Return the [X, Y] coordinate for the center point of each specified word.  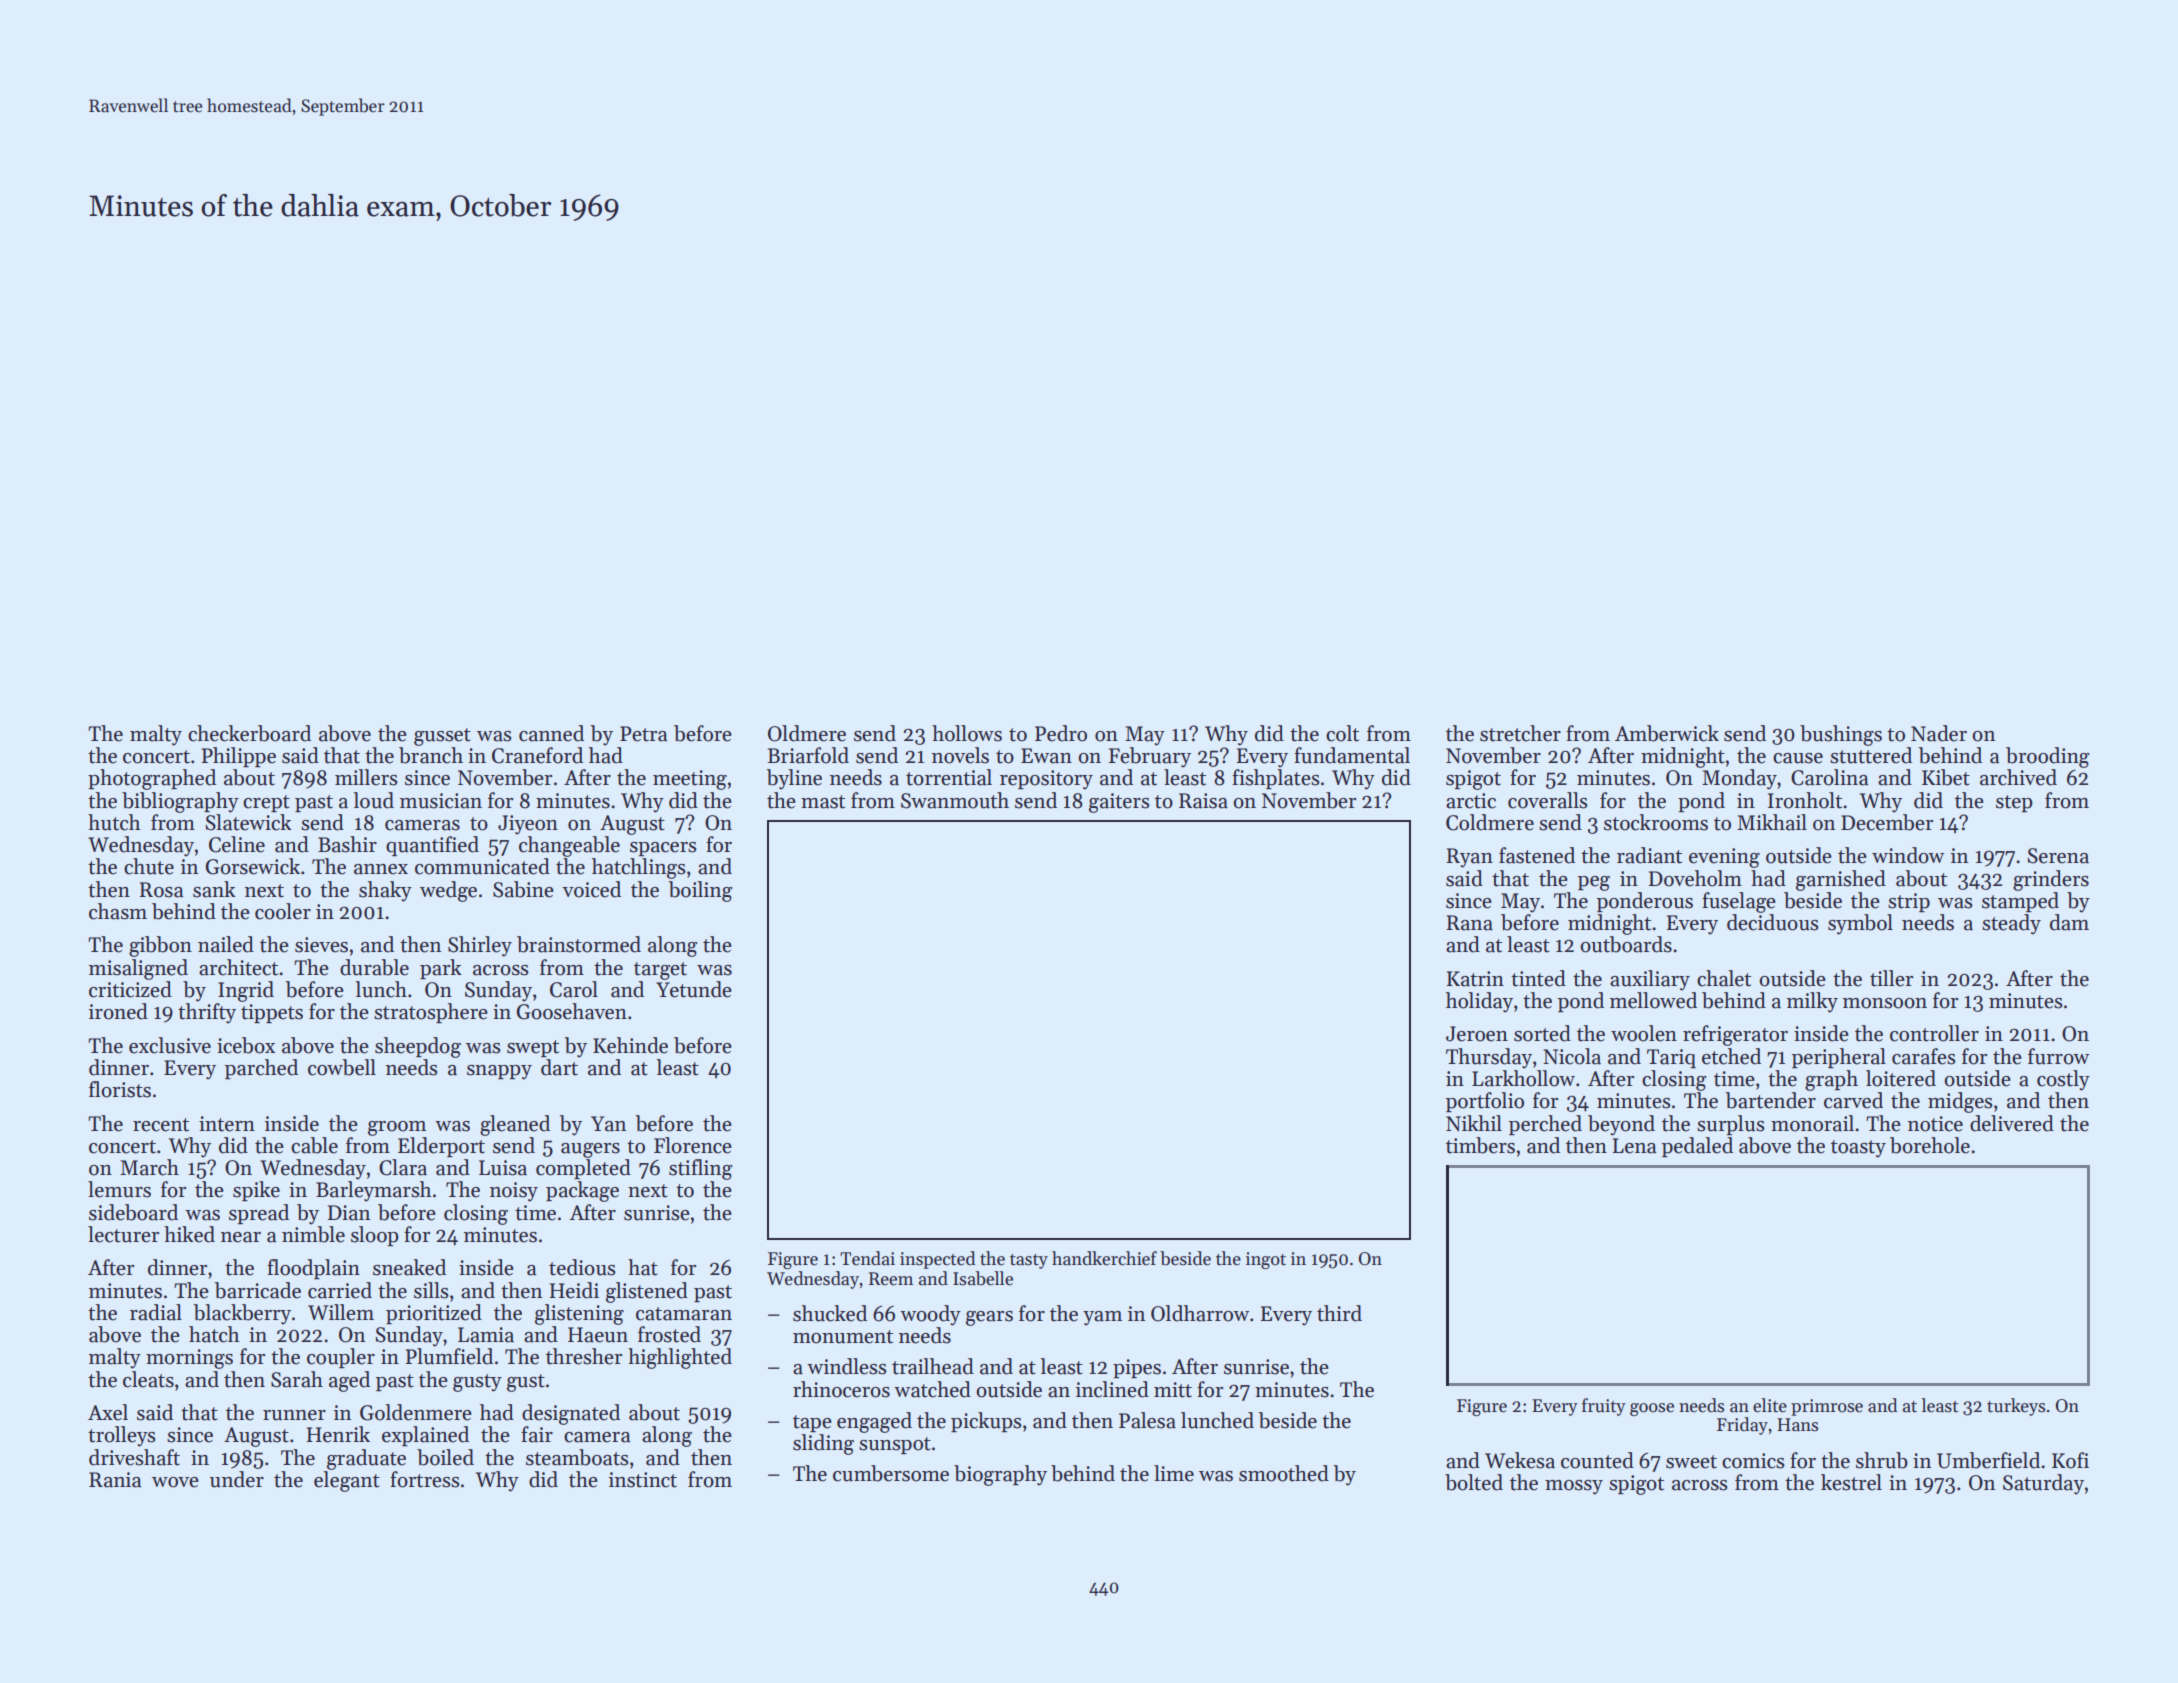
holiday [1479, 1002]
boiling [701, 891]
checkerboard [249, 733]
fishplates [1276, 779]
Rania [115, 1480]
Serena [2058, 856]
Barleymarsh [374, 1191]
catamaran [684, 1314]
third [1339, 1313]
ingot [1266, 1260]
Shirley [480, 946]
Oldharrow [1200, 1313]
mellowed [1653, 1000]
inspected [937, 1260]
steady [2011, 924]
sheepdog [418, 1047]
